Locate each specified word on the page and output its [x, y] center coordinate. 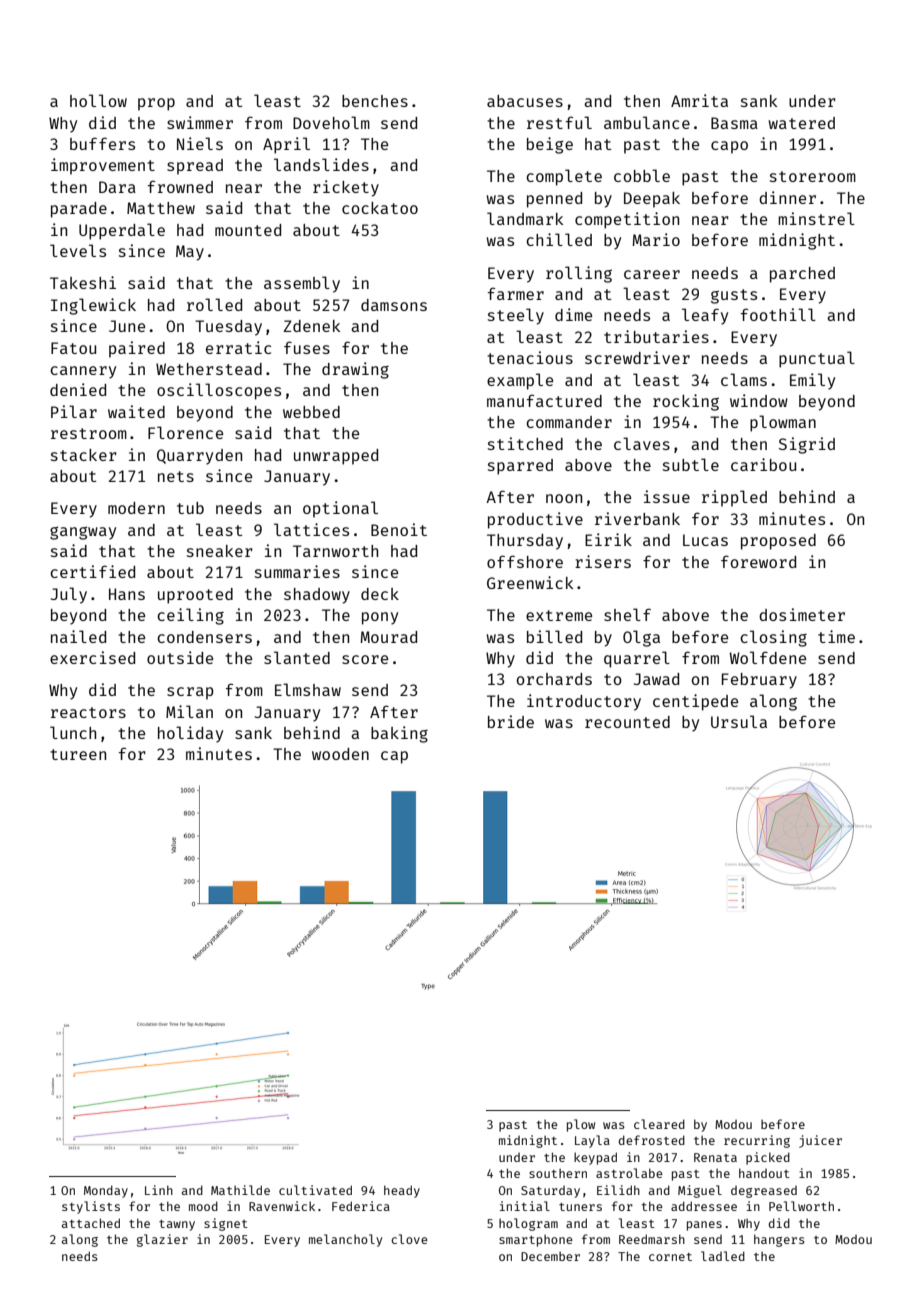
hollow [98, 100]
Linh [159, 1190]
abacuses [525, 101]
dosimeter [802, 614]
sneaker [220, 551]
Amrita [699, 100]
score [365, 659]
